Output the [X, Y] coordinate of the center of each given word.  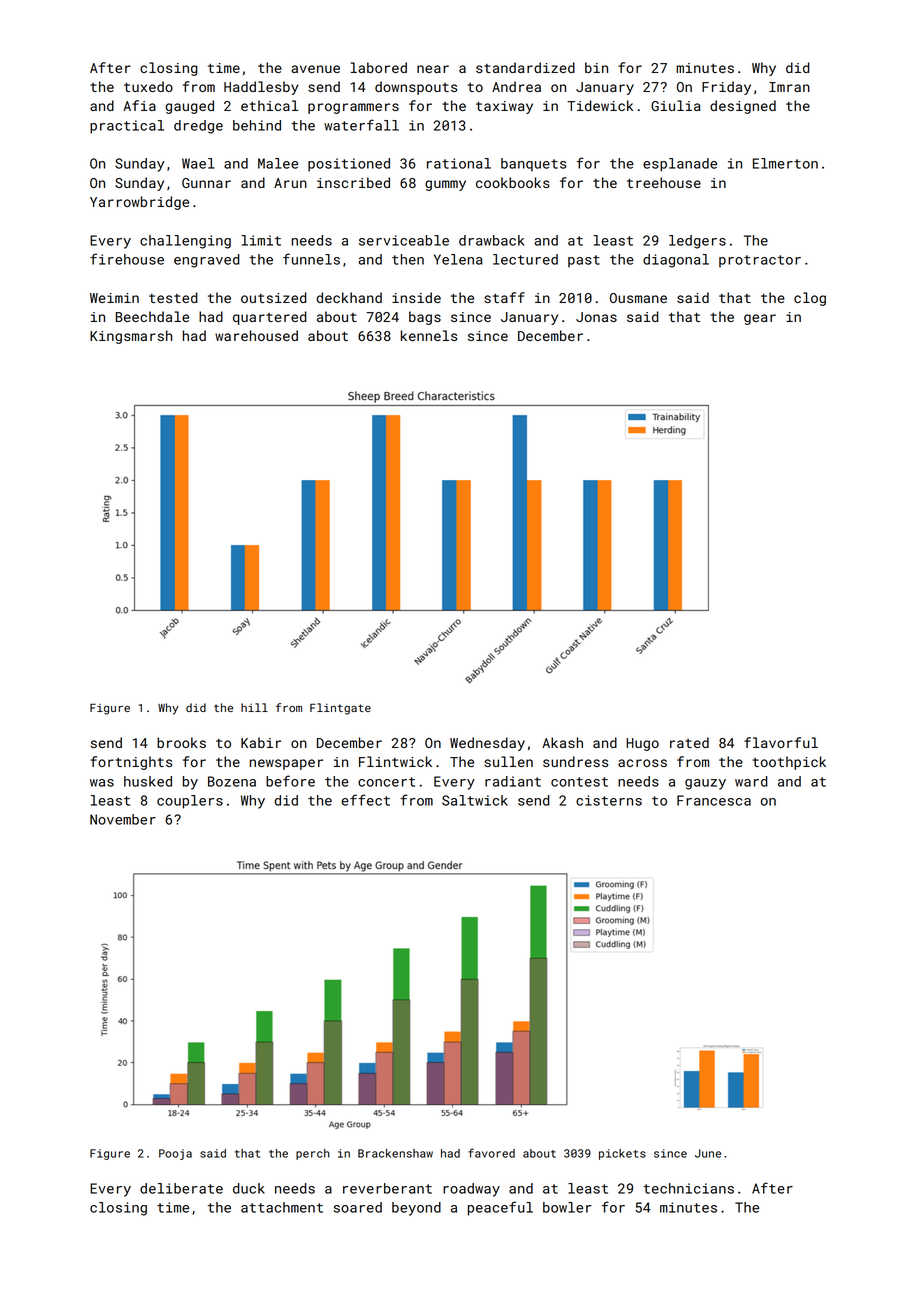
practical [127, 127]
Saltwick [475, 800]
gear [760, 319]
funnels [311, 259]
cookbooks [513, 182]
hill [254, 707]
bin [596, 67]
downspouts [416, 88]
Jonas [596, 317]
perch [312, 1154]
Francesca [714, 800]
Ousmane [638, 298]
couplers [190, 802]
